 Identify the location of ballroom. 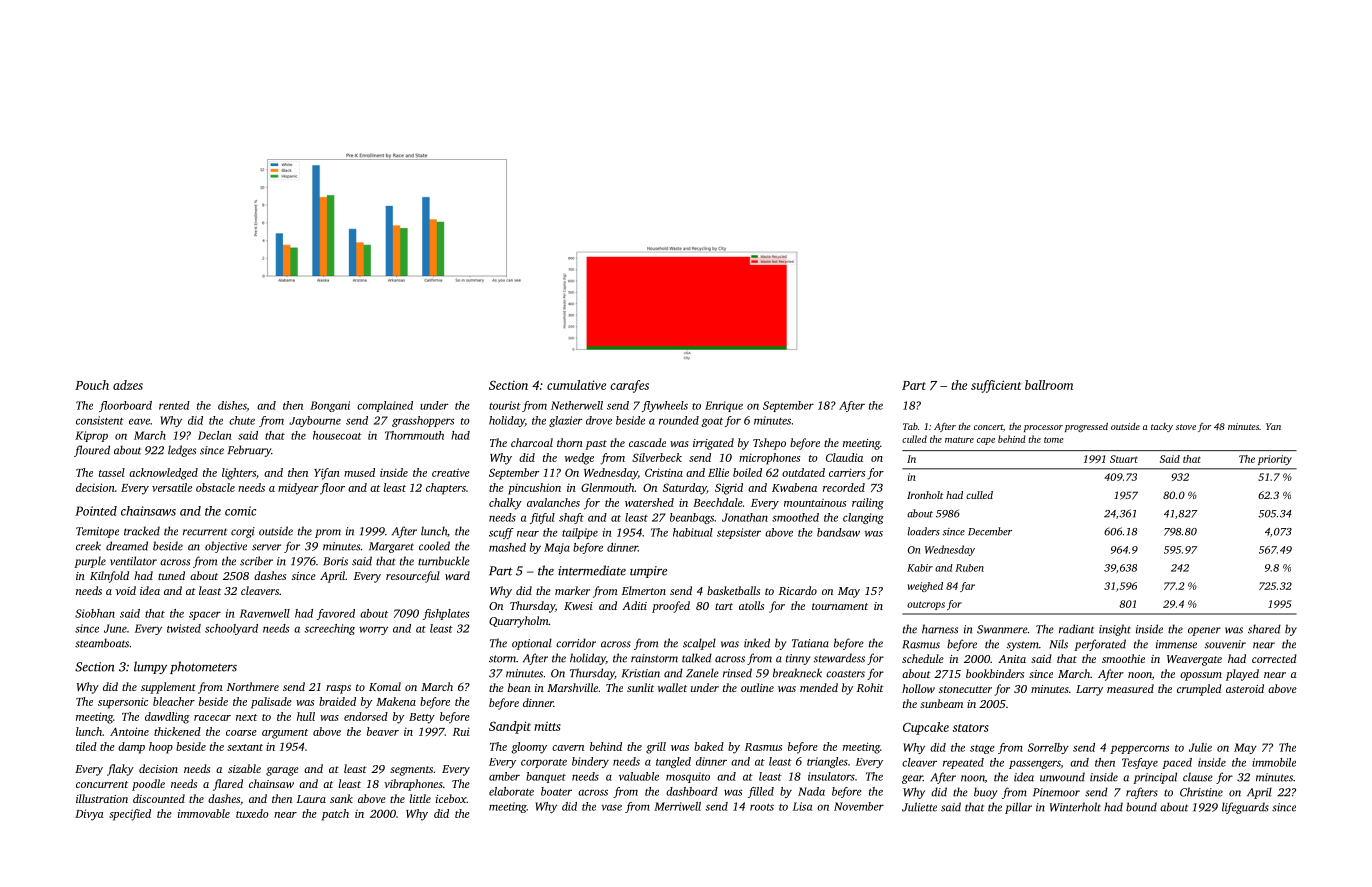
(1049, 385).
